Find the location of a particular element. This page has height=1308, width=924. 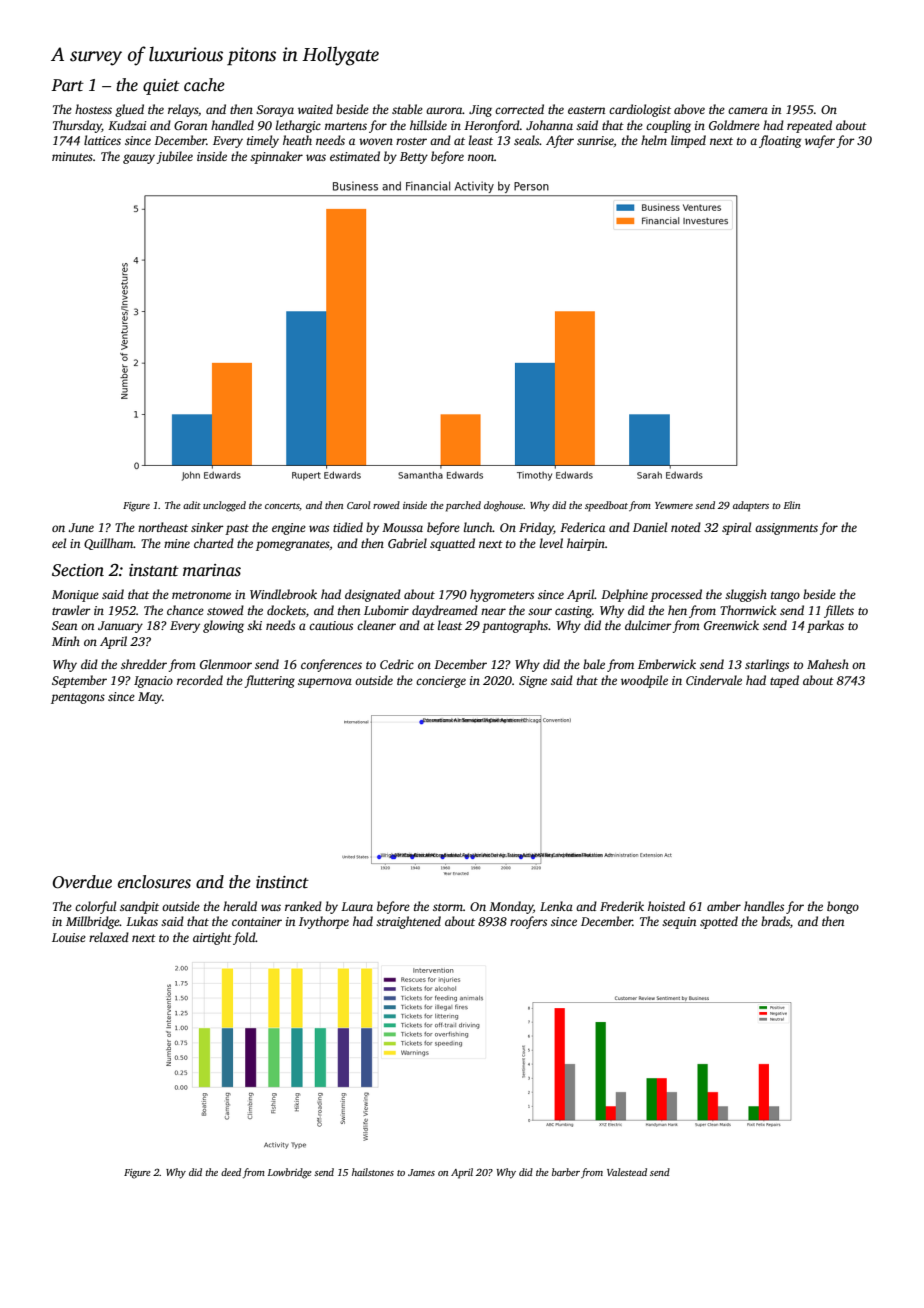

Windlebrook is located at coordinates (283, 594).
